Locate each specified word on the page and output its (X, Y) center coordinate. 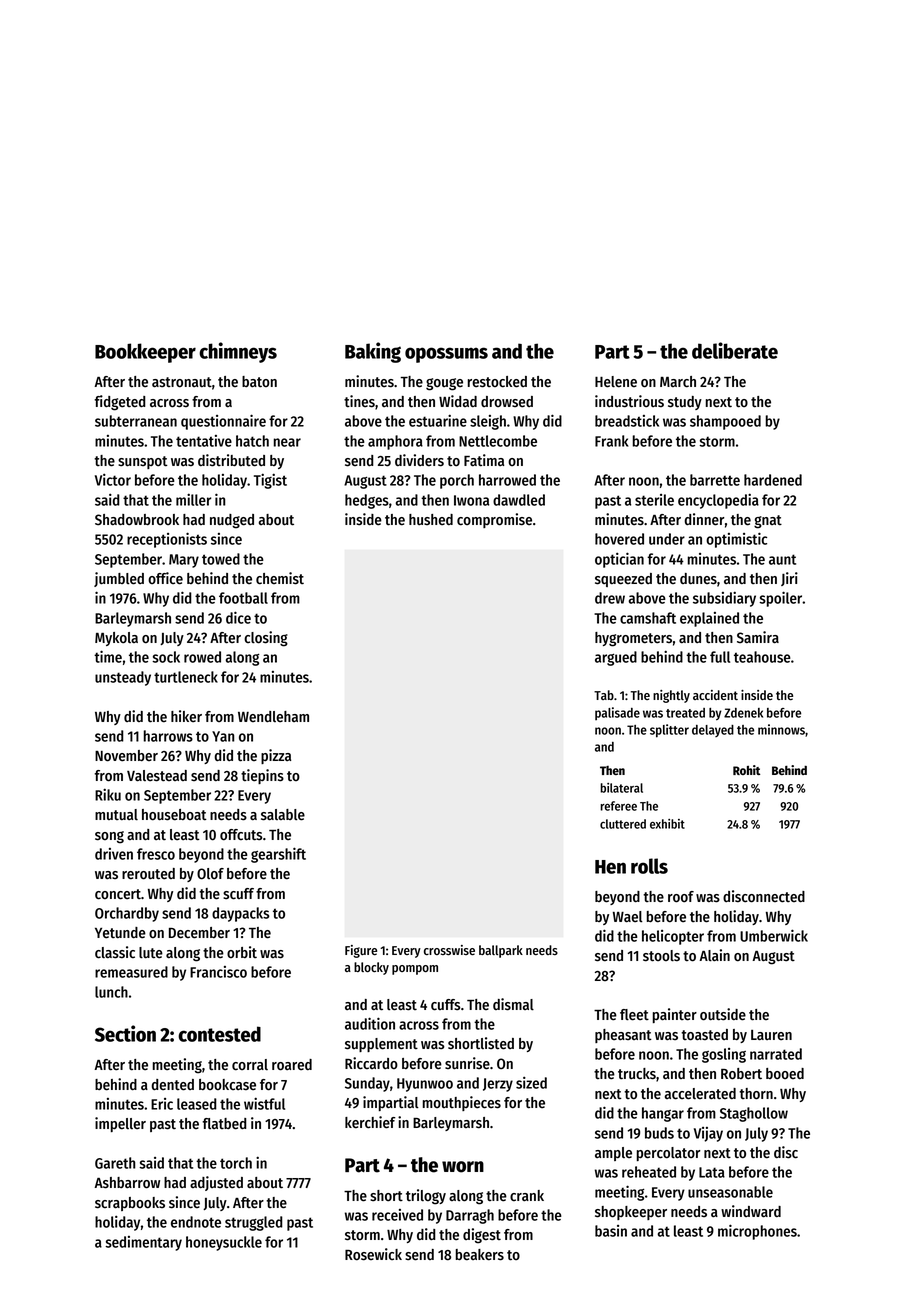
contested (219, 1034)
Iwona (471, 500)
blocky (371, 968)
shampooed (725, 422)
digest (482, 1236)
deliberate (735, 350)
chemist (280, 578)
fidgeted (120, 403)
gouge (444, 384)
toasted (704, 1035)
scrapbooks (130, 1204)
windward (751, 1211)
